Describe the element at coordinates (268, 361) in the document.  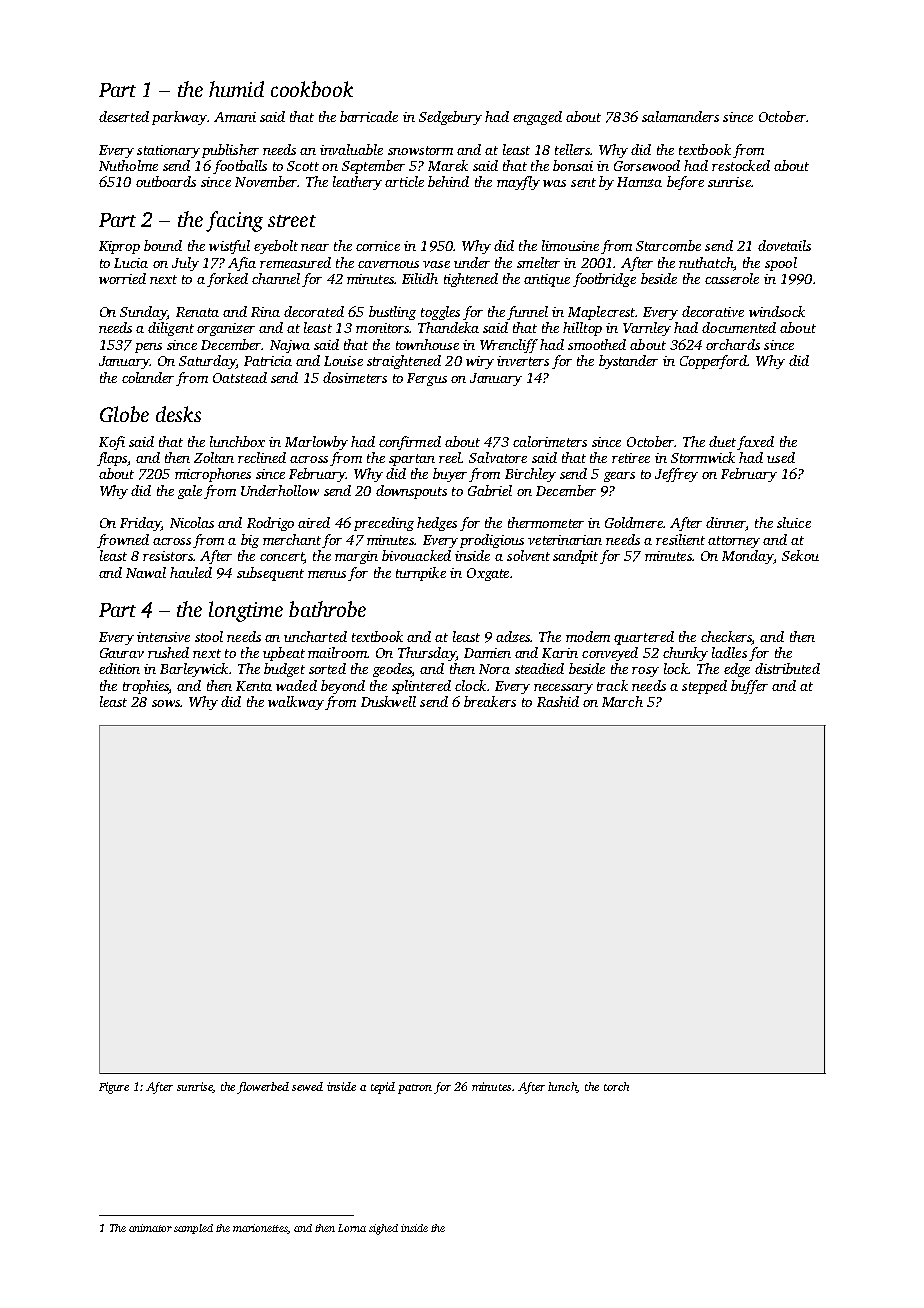
I see `Patricia` at that location.
